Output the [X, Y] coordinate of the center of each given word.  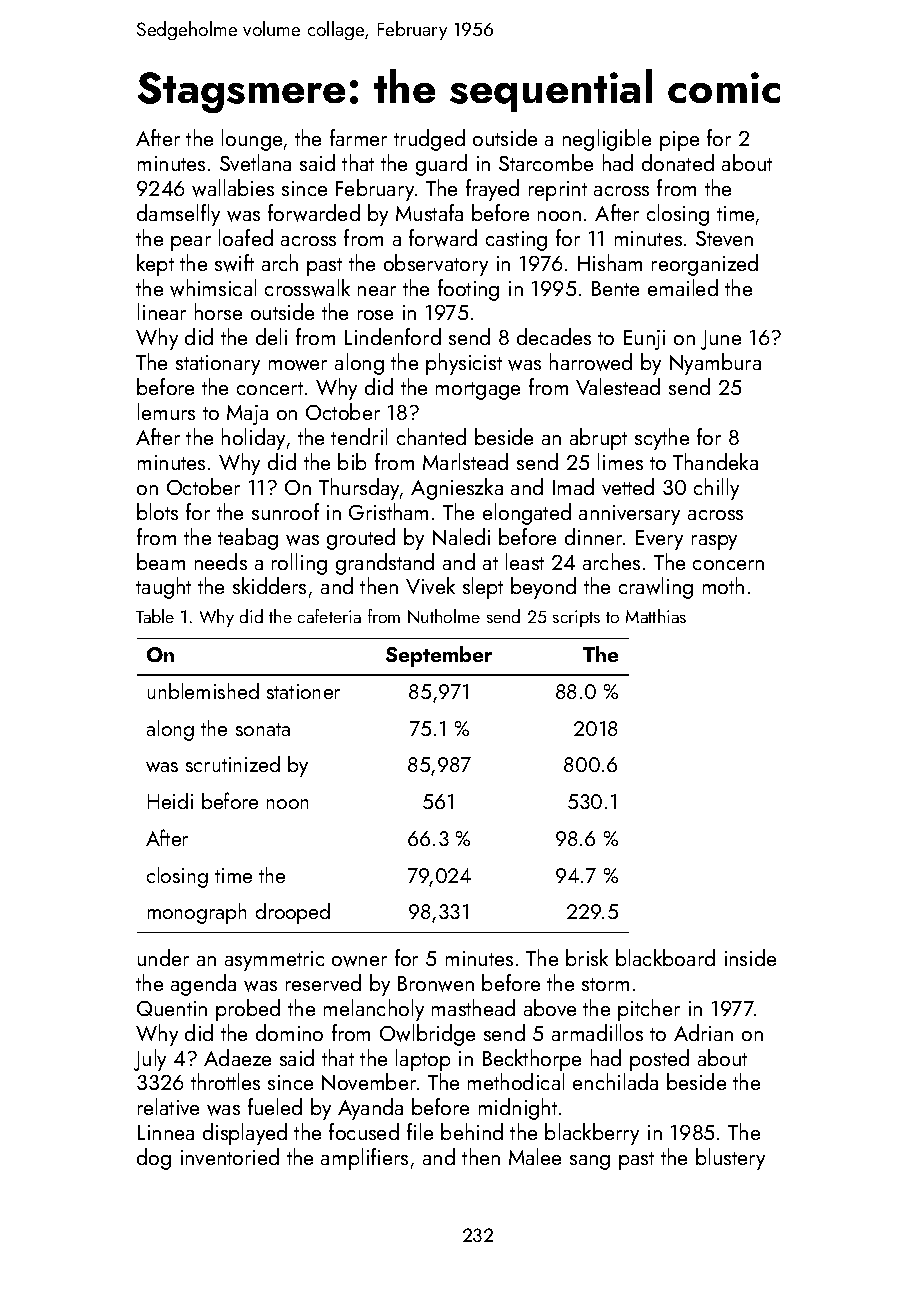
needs [221, 561]
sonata [263, 729]
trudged [429, 140]
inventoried [230, 1156]
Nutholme [444, 616]
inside [750, 957]
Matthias [656, 616]
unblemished [203, 691]
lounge [252, 140]
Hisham [610, 262]
